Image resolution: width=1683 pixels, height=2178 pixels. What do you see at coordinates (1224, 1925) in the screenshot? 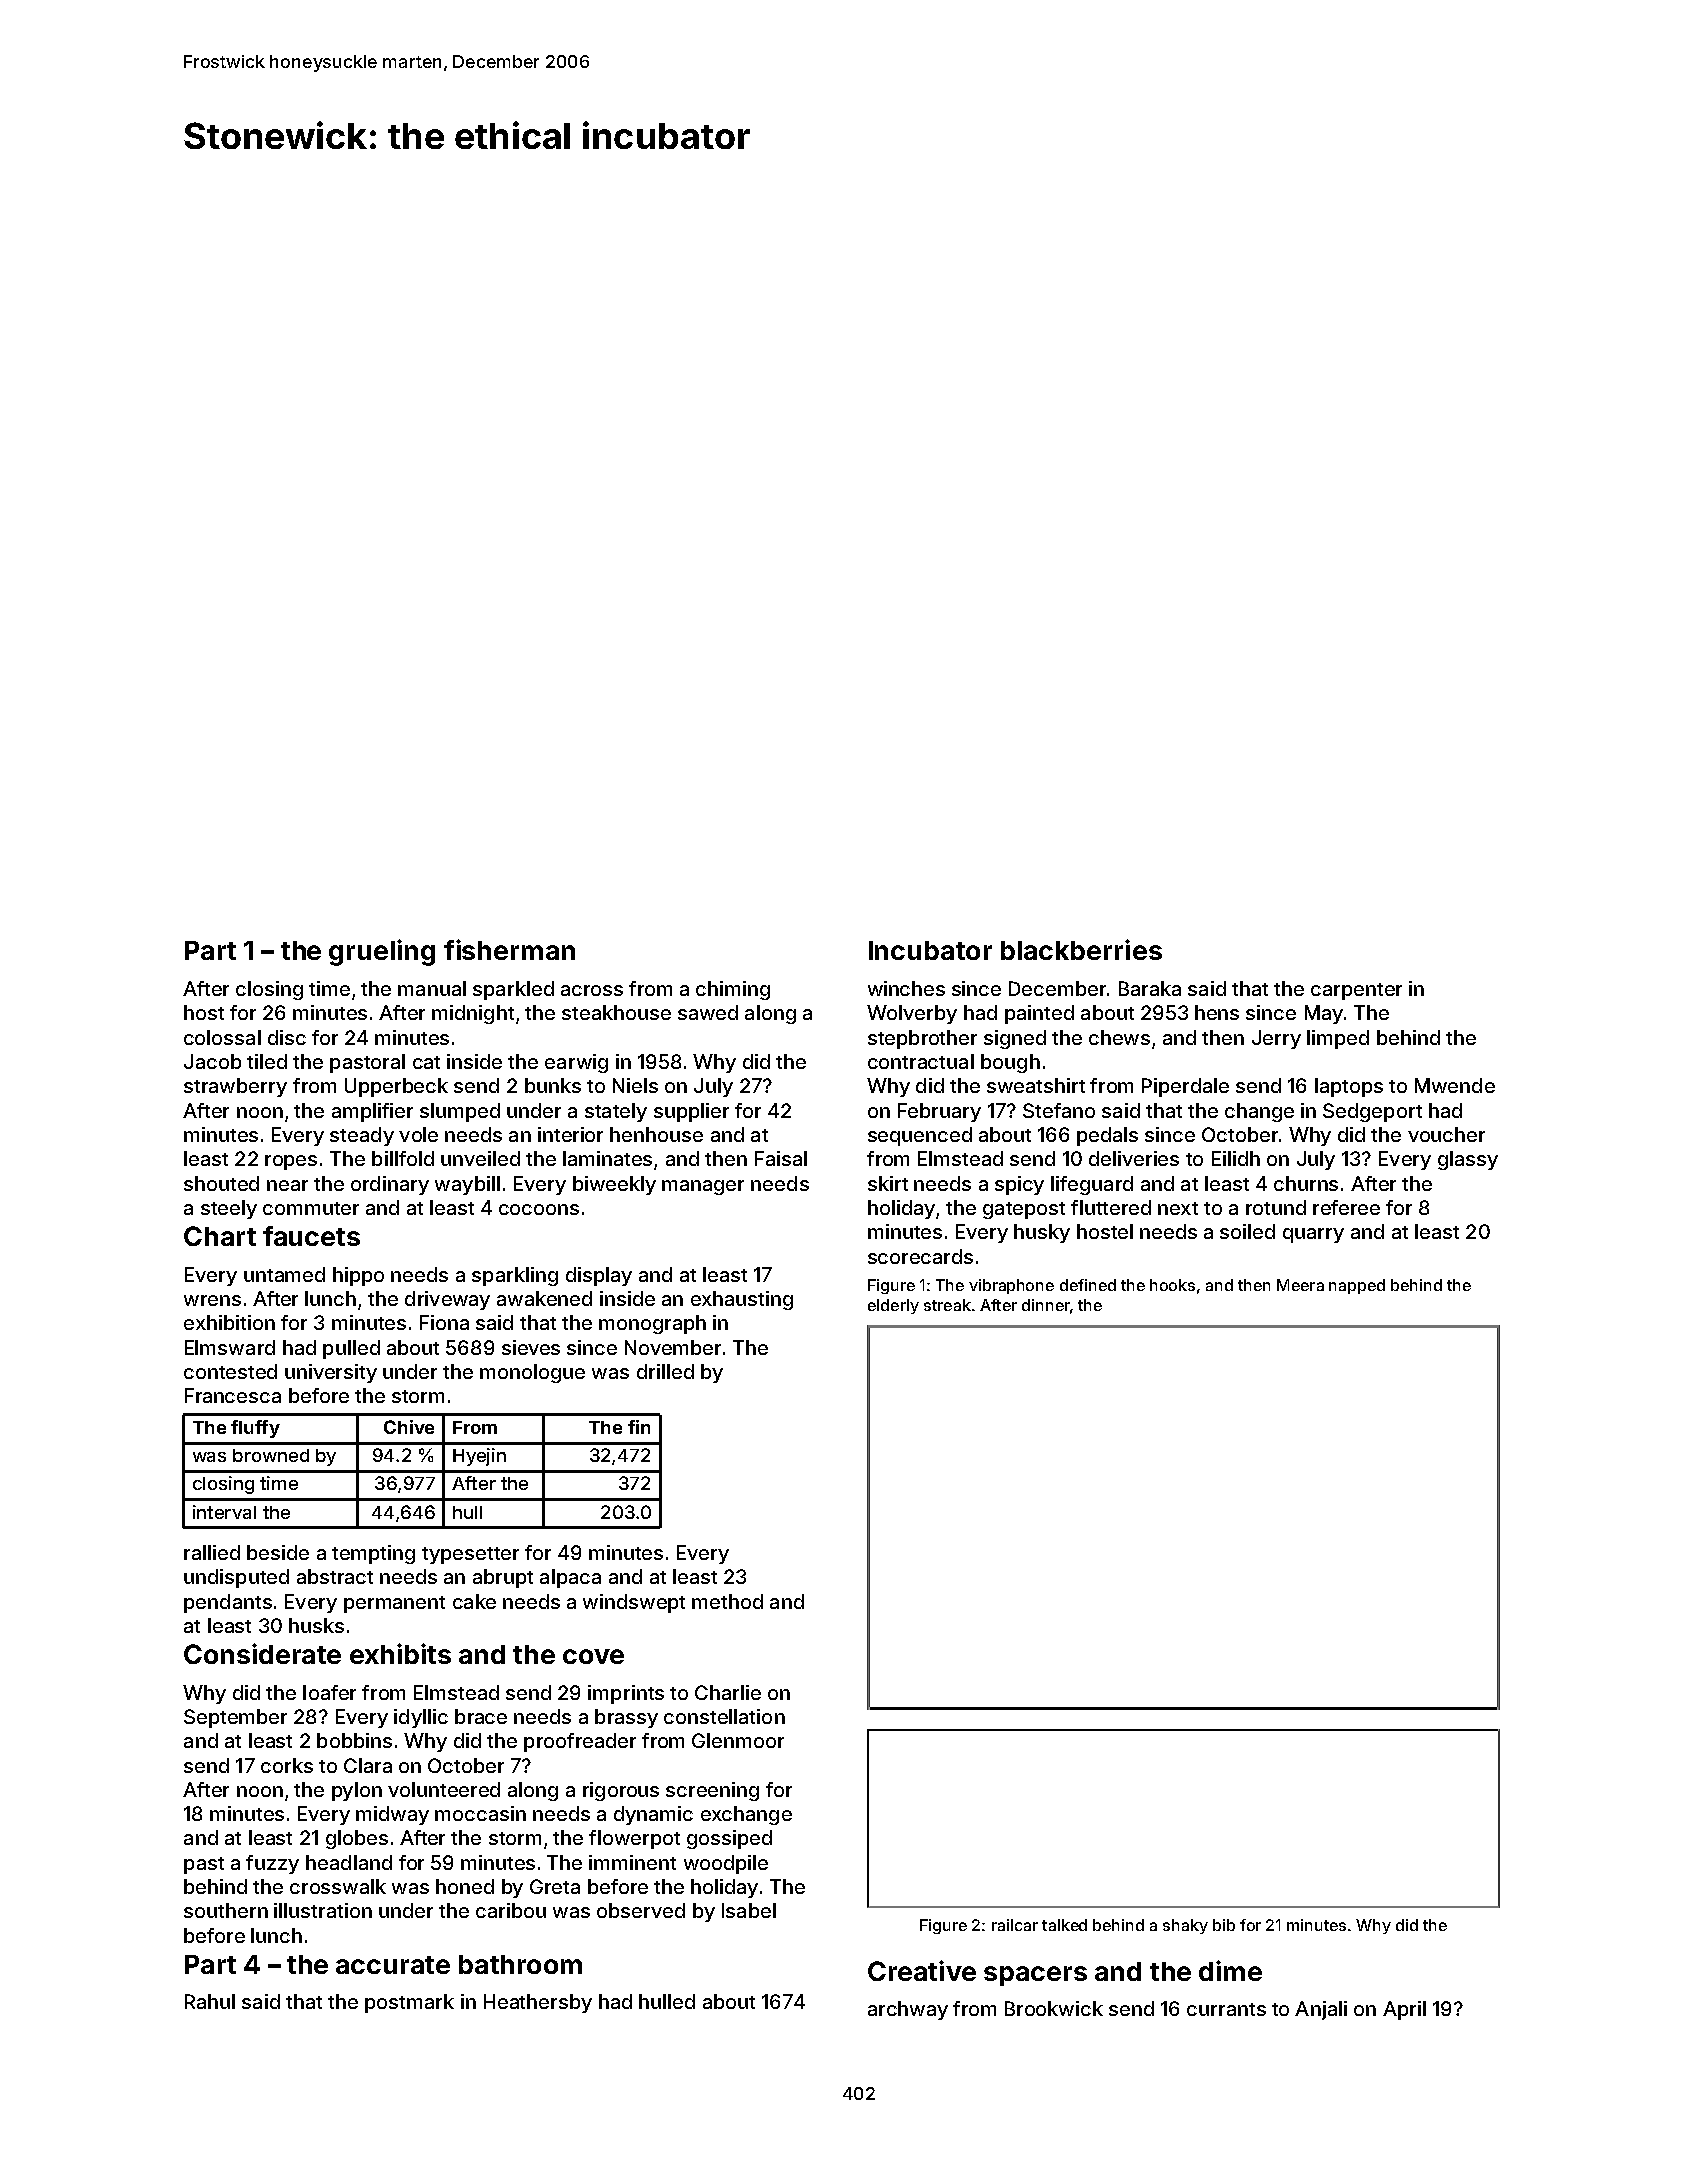
I see `bib` at bounding box center [1224, 1925].
